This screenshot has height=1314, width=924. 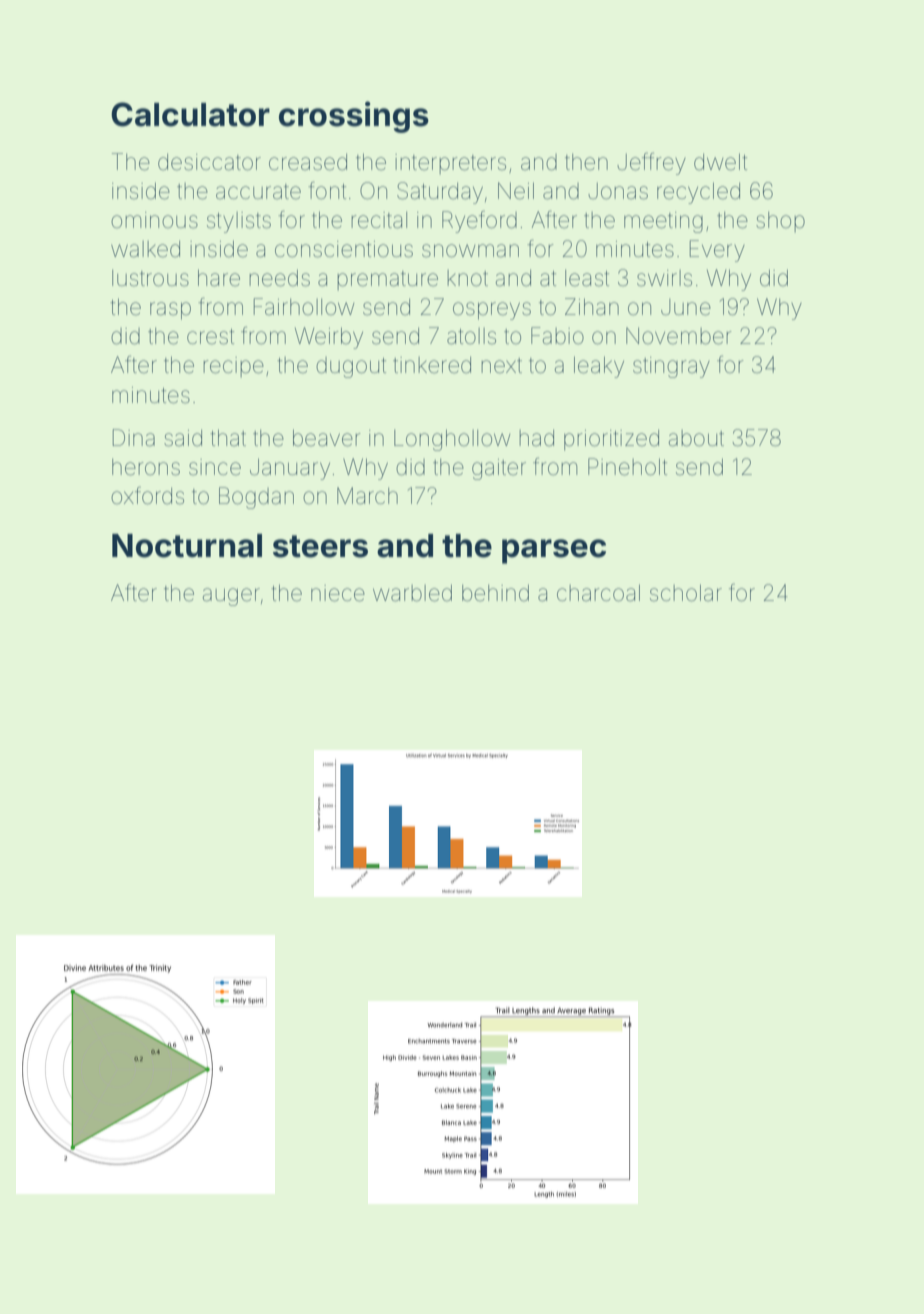 What do you see at coordinates (304, 306) in the screenshot?
I see `Fairhollow` at bounding box center [304, 306].
